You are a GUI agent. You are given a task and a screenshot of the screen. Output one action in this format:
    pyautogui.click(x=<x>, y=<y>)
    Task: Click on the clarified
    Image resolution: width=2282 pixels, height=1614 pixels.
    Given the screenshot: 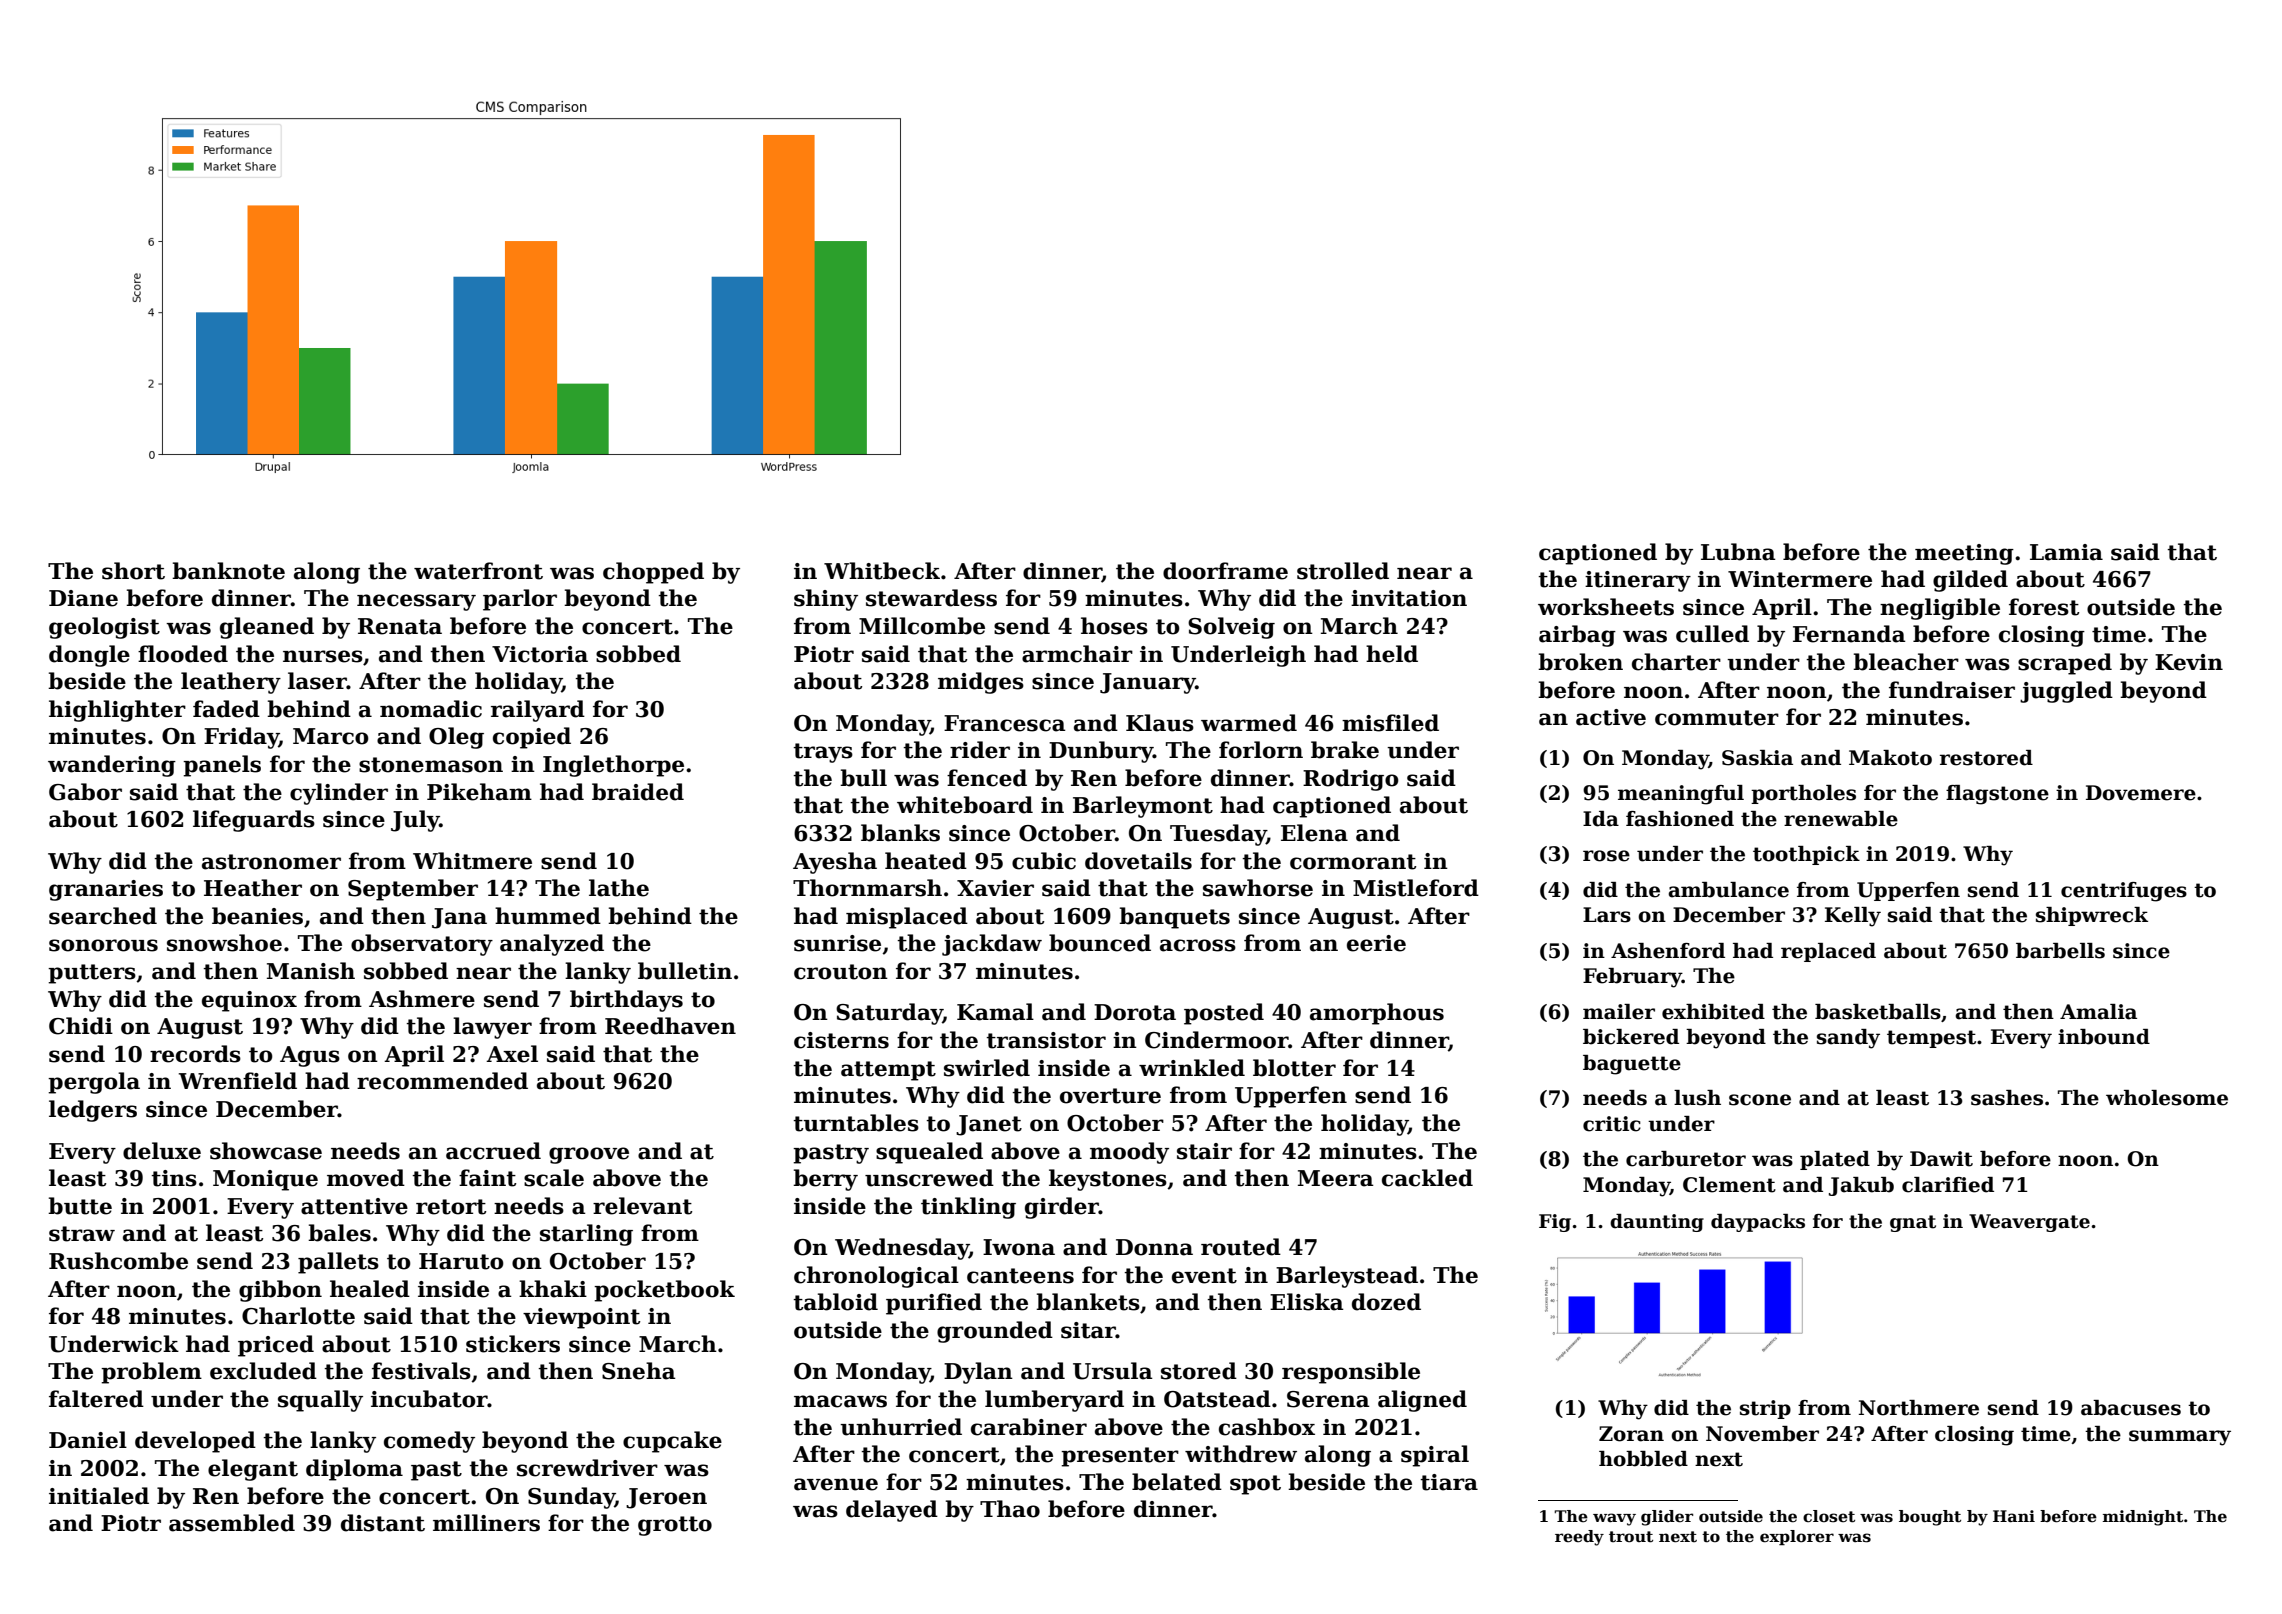 What is the action you would take?
    pyautogui.click(x=1948, y=1185)
